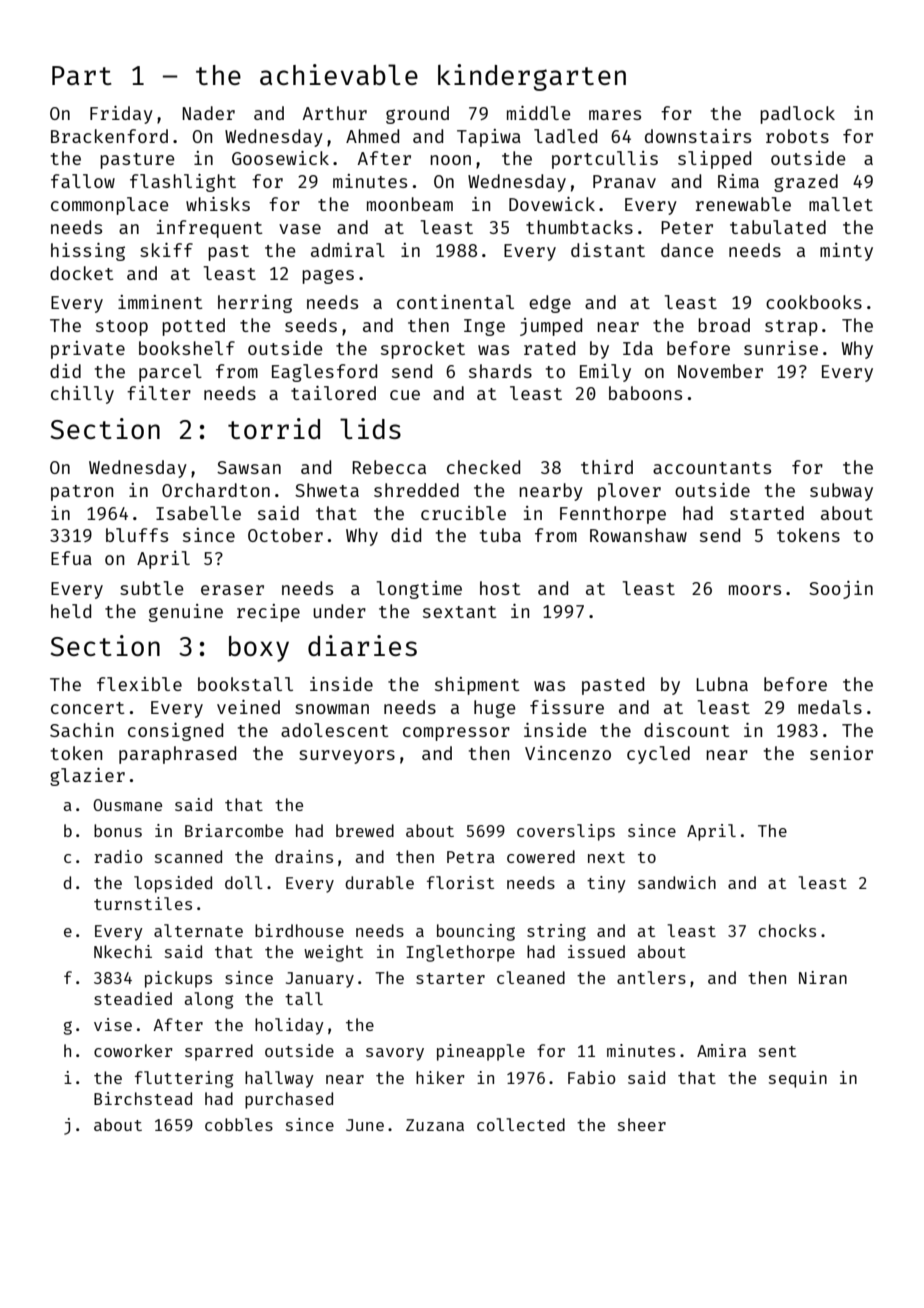 The image size is (924, 1308). What do you see at coordinates (339, 74) in the screenshot?
I see `achievable` at bounding box center [339, 74].
